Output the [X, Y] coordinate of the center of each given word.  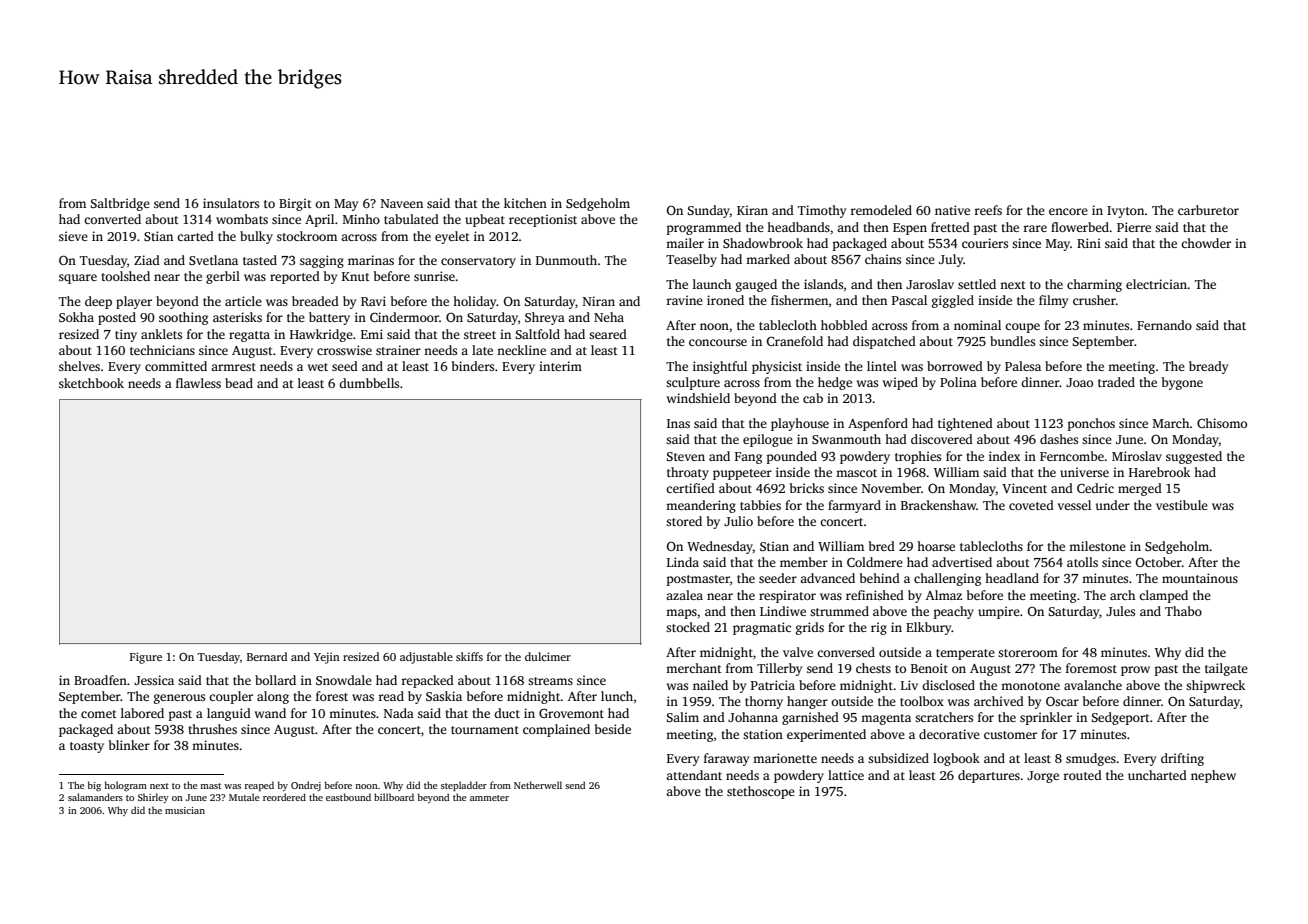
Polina [958, 382]
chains [883, 259]
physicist [777, 367]
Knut [356, 276]
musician [185, 810]
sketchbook [91, 383]
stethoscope [761, 792]
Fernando [1164, 325]
